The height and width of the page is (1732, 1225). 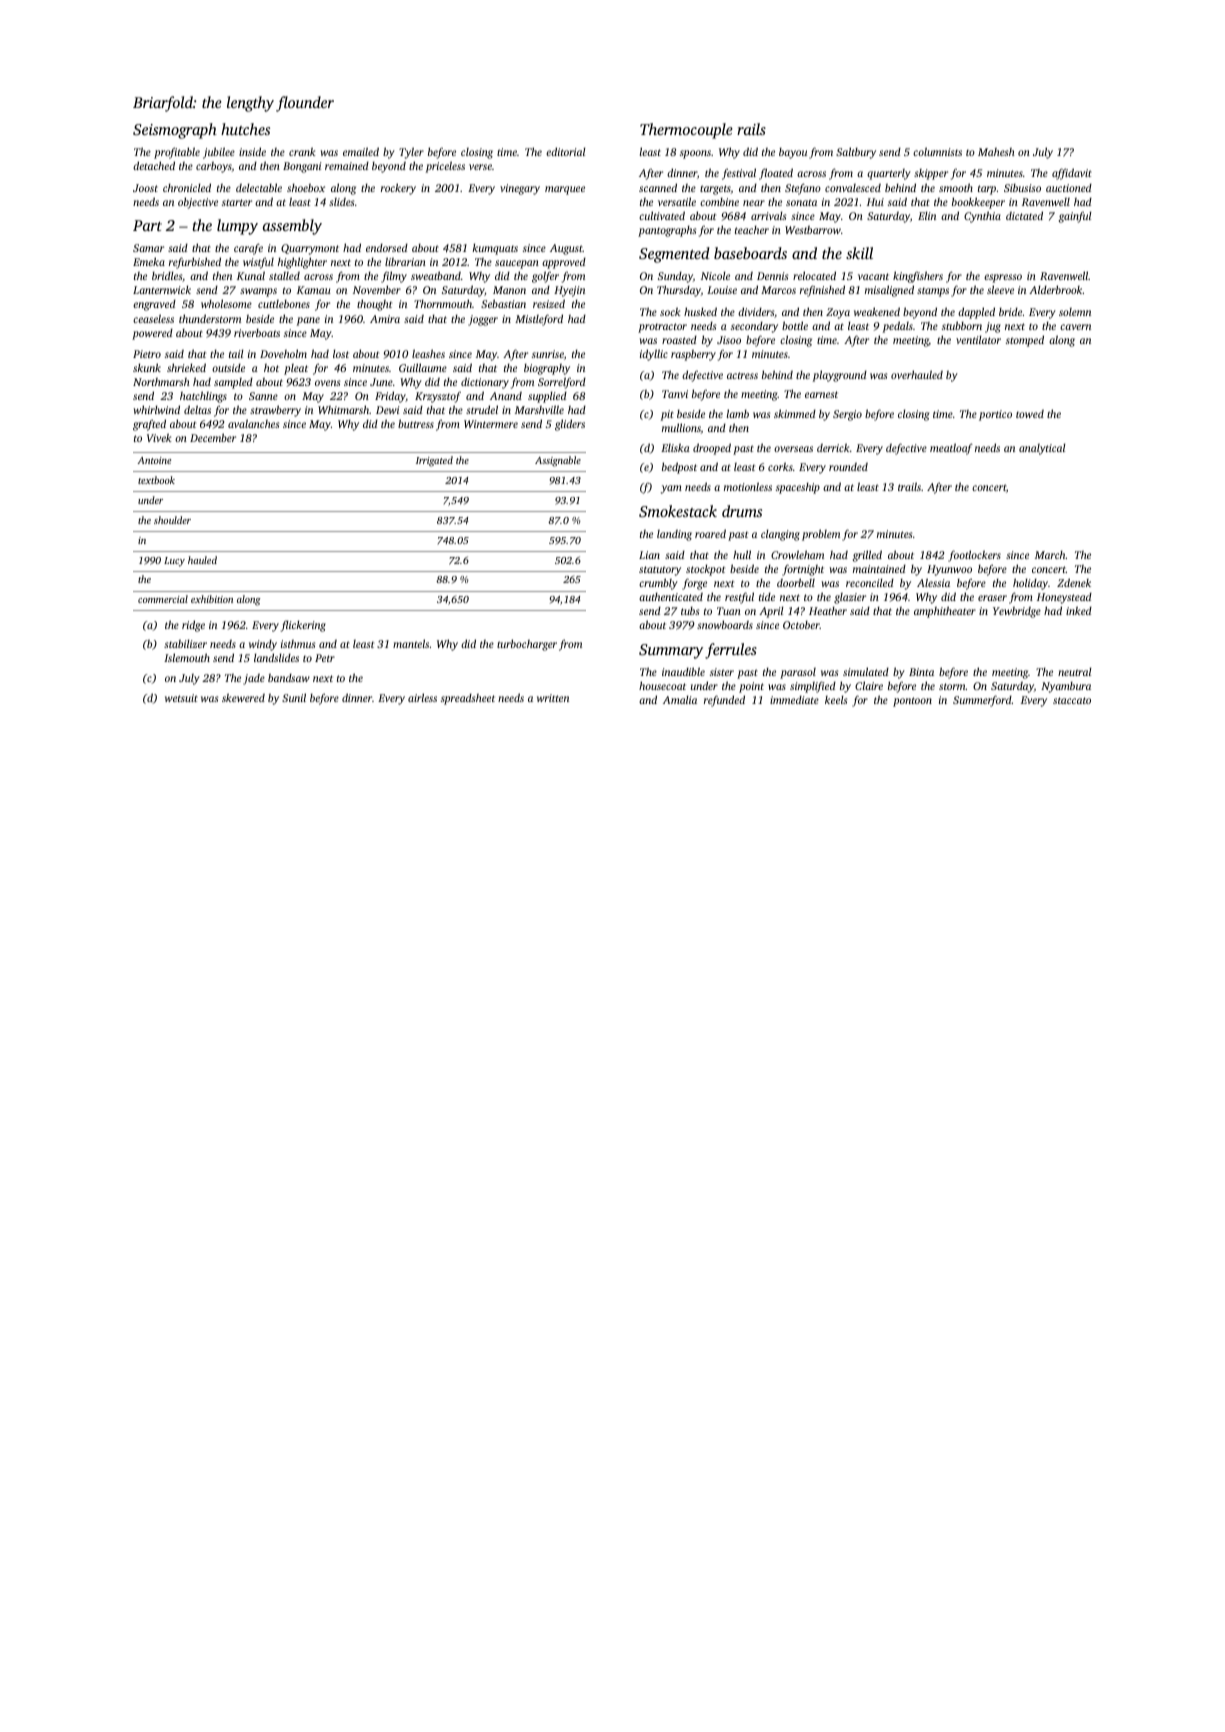 What do you see at coordinates (154, 460) in the page?
I see `Antoine` at bounding box center [154, 460].
